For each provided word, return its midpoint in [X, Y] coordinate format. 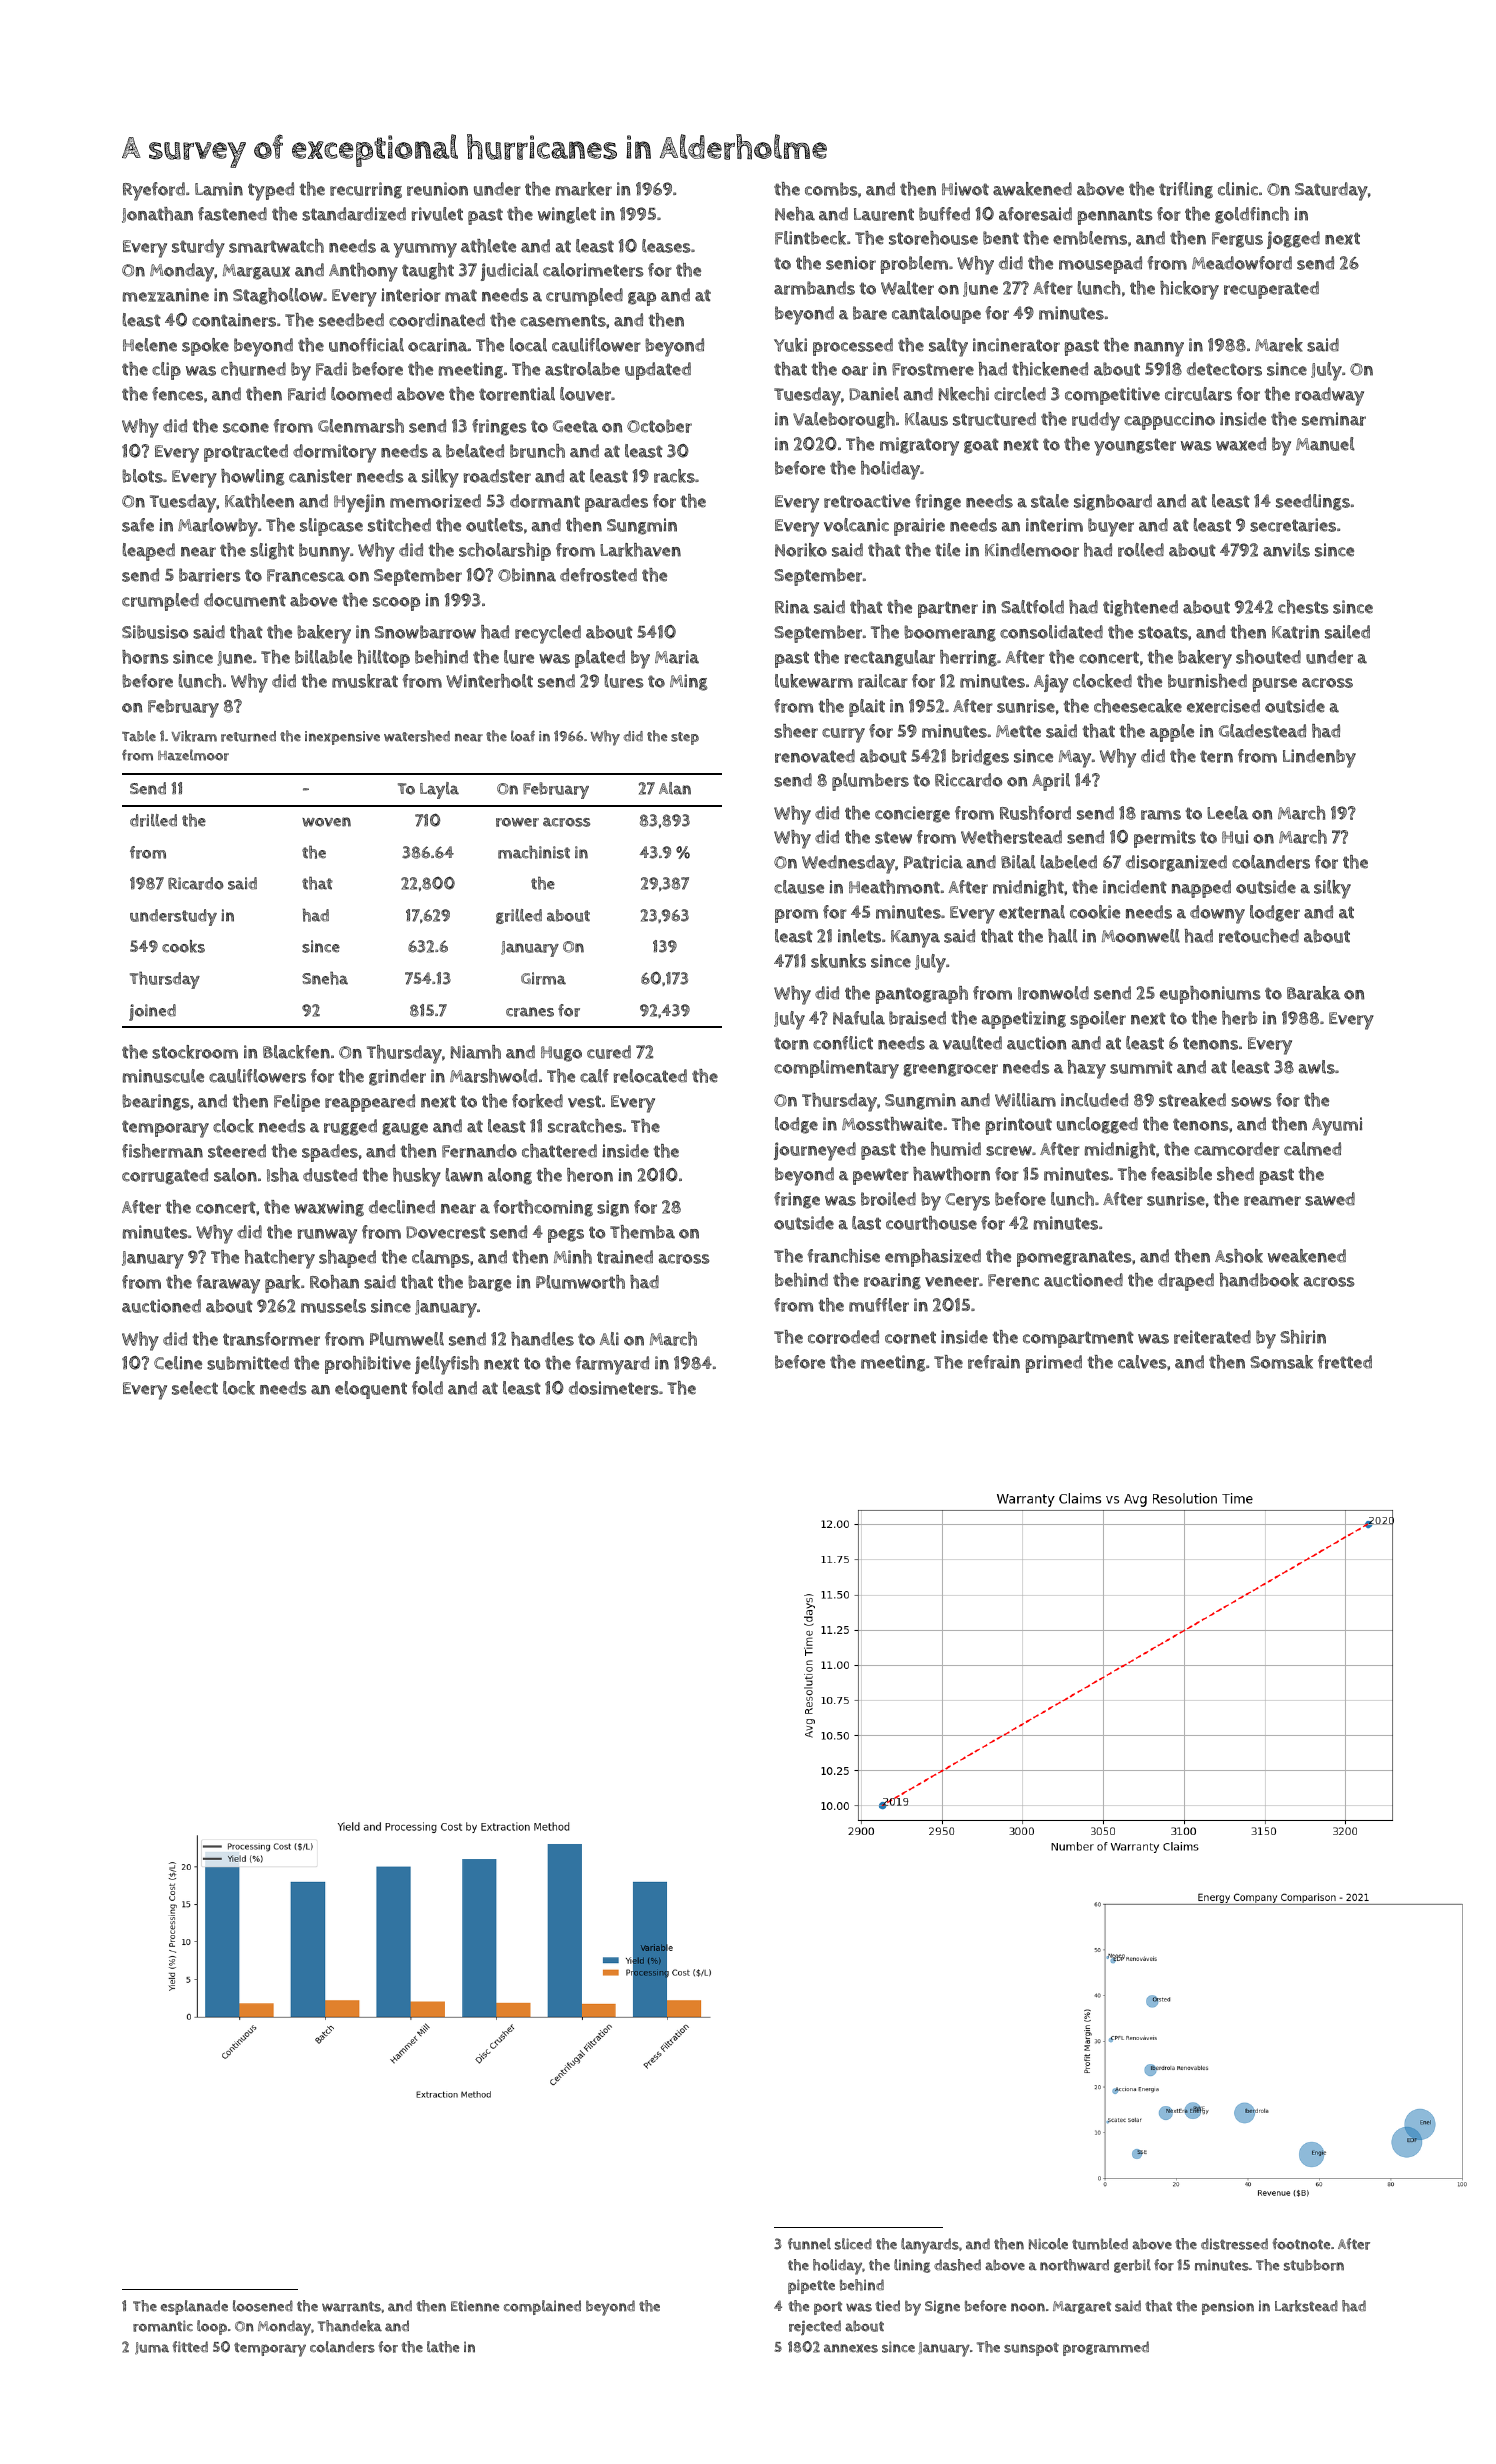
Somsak [1281, 1362]
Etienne [475, 2305]
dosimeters [613, 1388]
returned [248, 736]
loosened [263, 2306]
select [195, 1388]
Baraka [1313, 993]
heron [590, 1175]
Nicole [1048, 2244]
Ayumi [1337, 1126]
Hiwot [965, 189]
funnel [809, 2244]
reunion [437, 189]
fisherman [162, 1151]
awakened [1032, 189]
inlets [859, 936]
